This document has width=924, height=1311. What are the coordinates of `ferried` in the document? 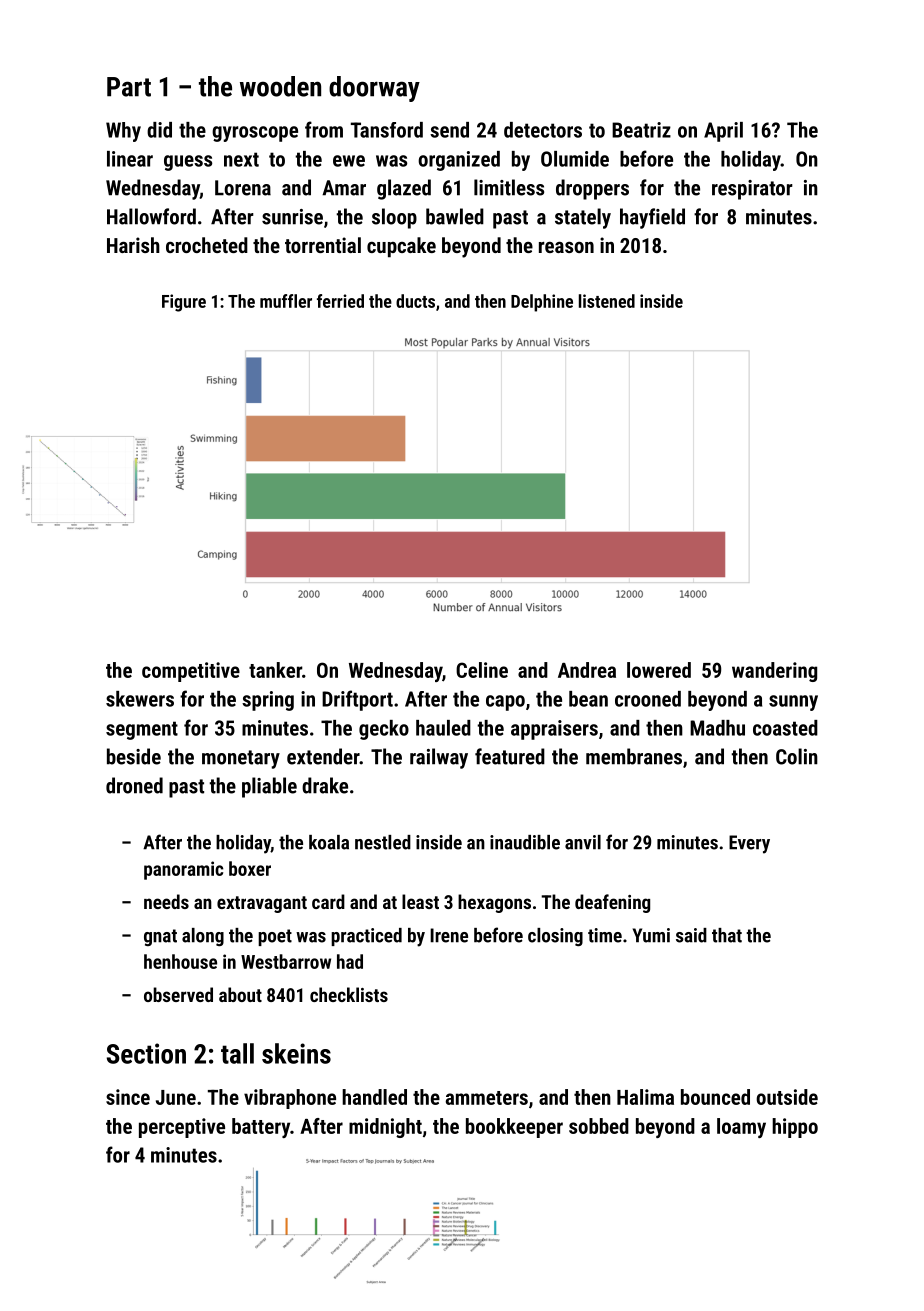 It's located at (340, 301).
